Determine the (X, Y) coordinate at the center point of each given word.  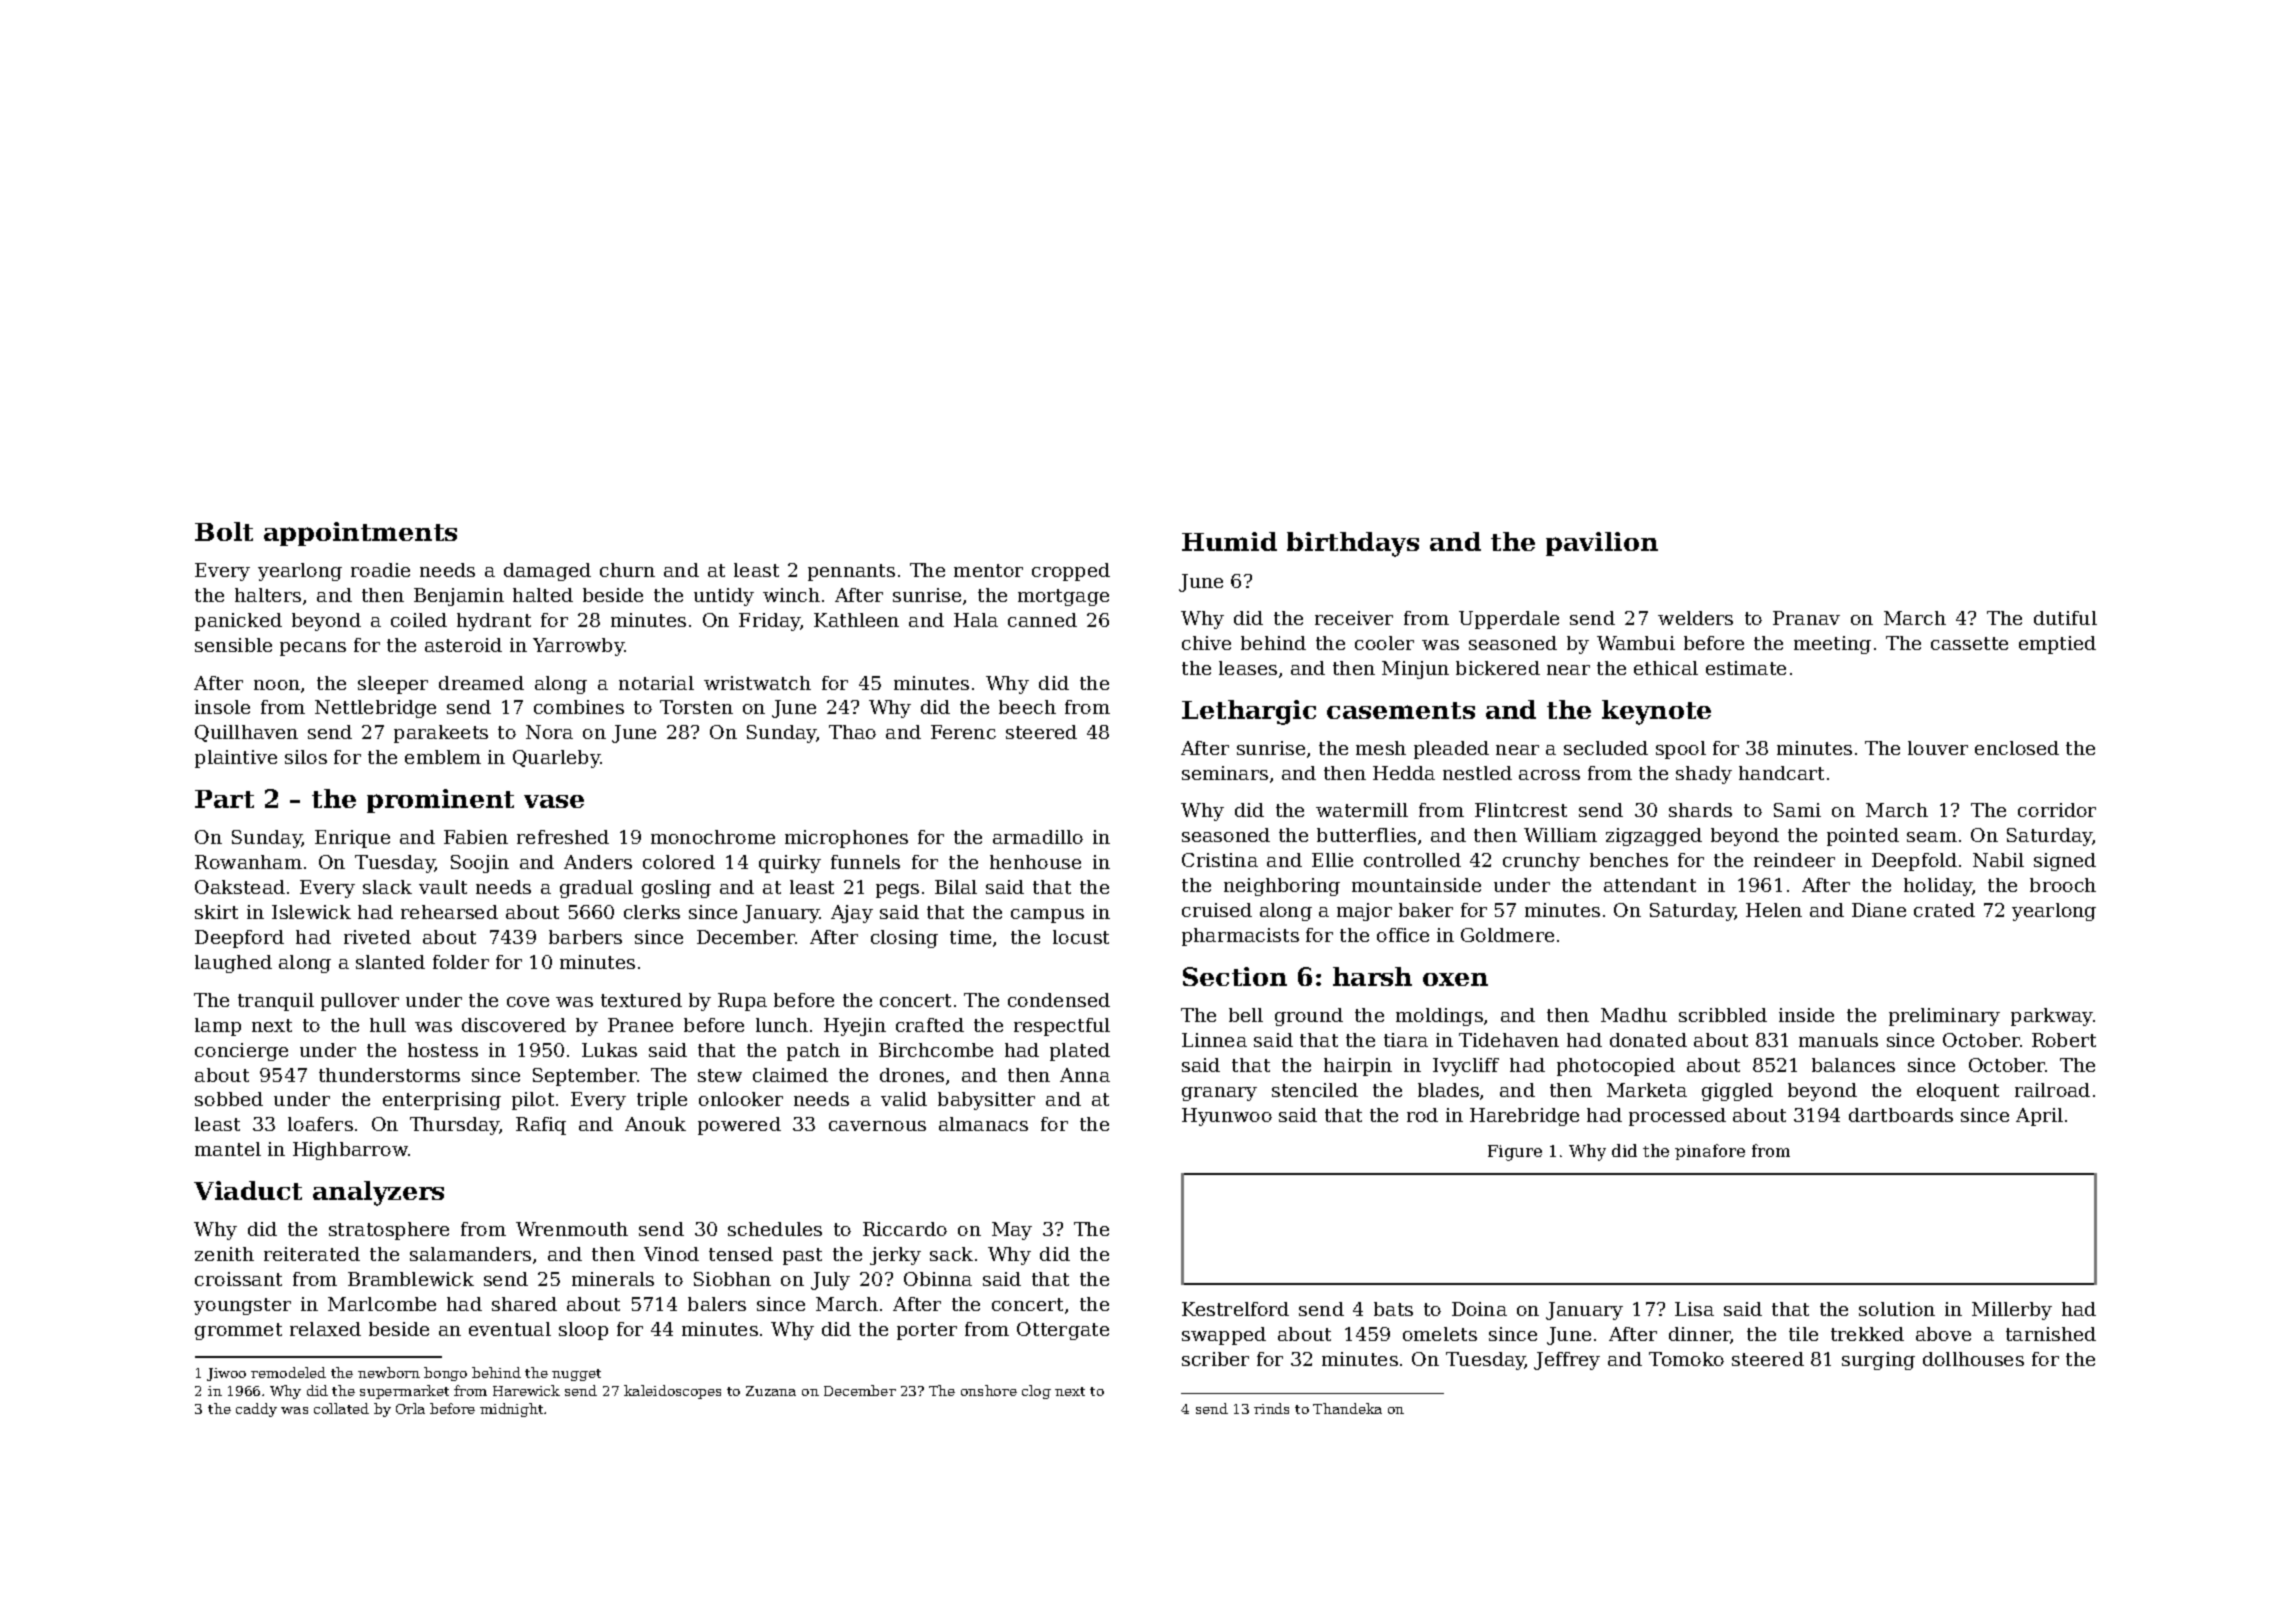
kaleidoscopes (672, 1392)
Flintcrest (1521, 810)
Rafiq (541, 1126)
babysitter (986, 1101)
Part (224, 799)
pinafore (1710, 1152)
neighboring (1282, 887)
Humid (1229, 541)
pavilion (1602, 544)
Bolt (224, 531)
